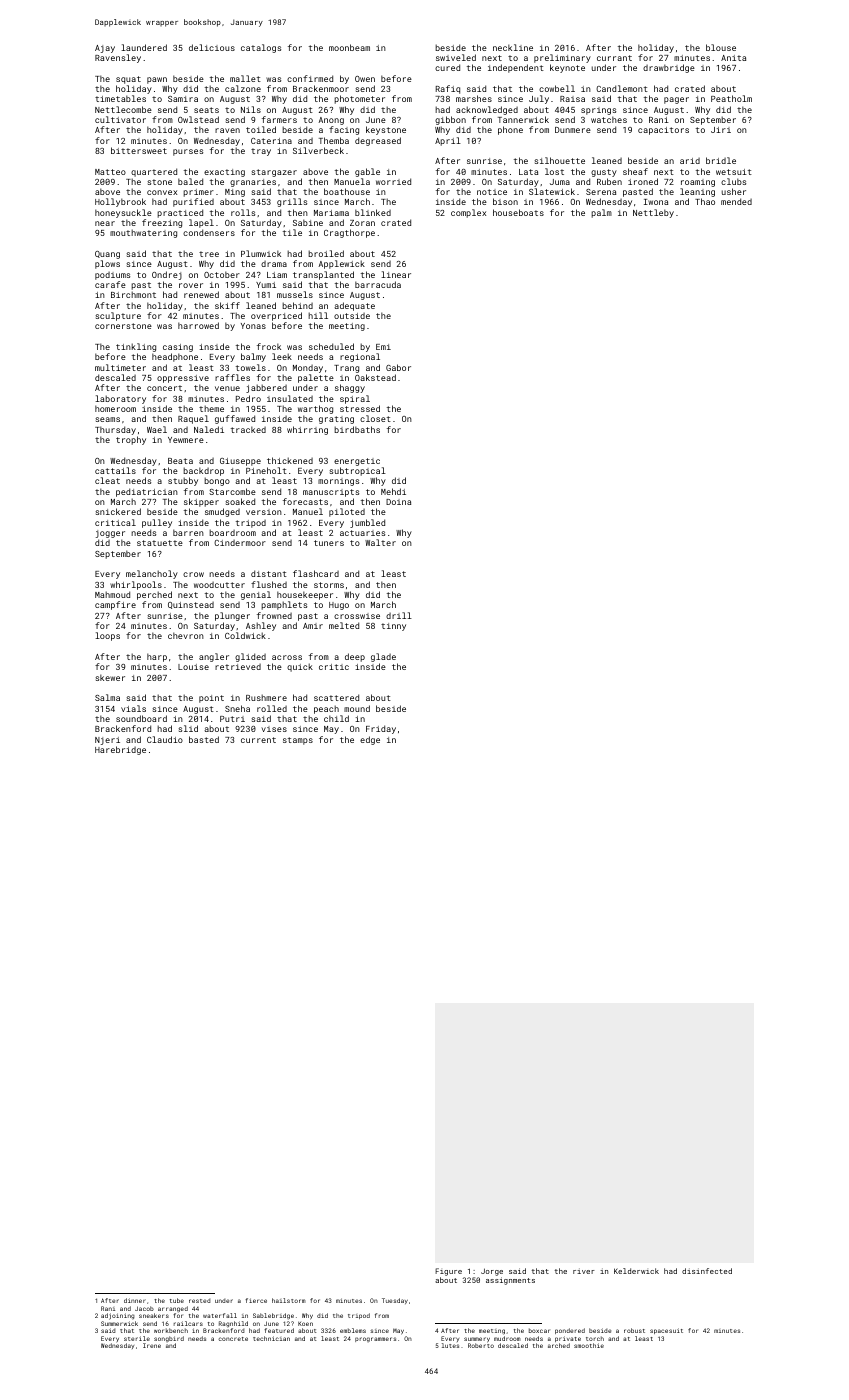 Image resolution: width=849 pixels, height=1400 pixels. I want to click on disinfected, so click(707, 1271).
